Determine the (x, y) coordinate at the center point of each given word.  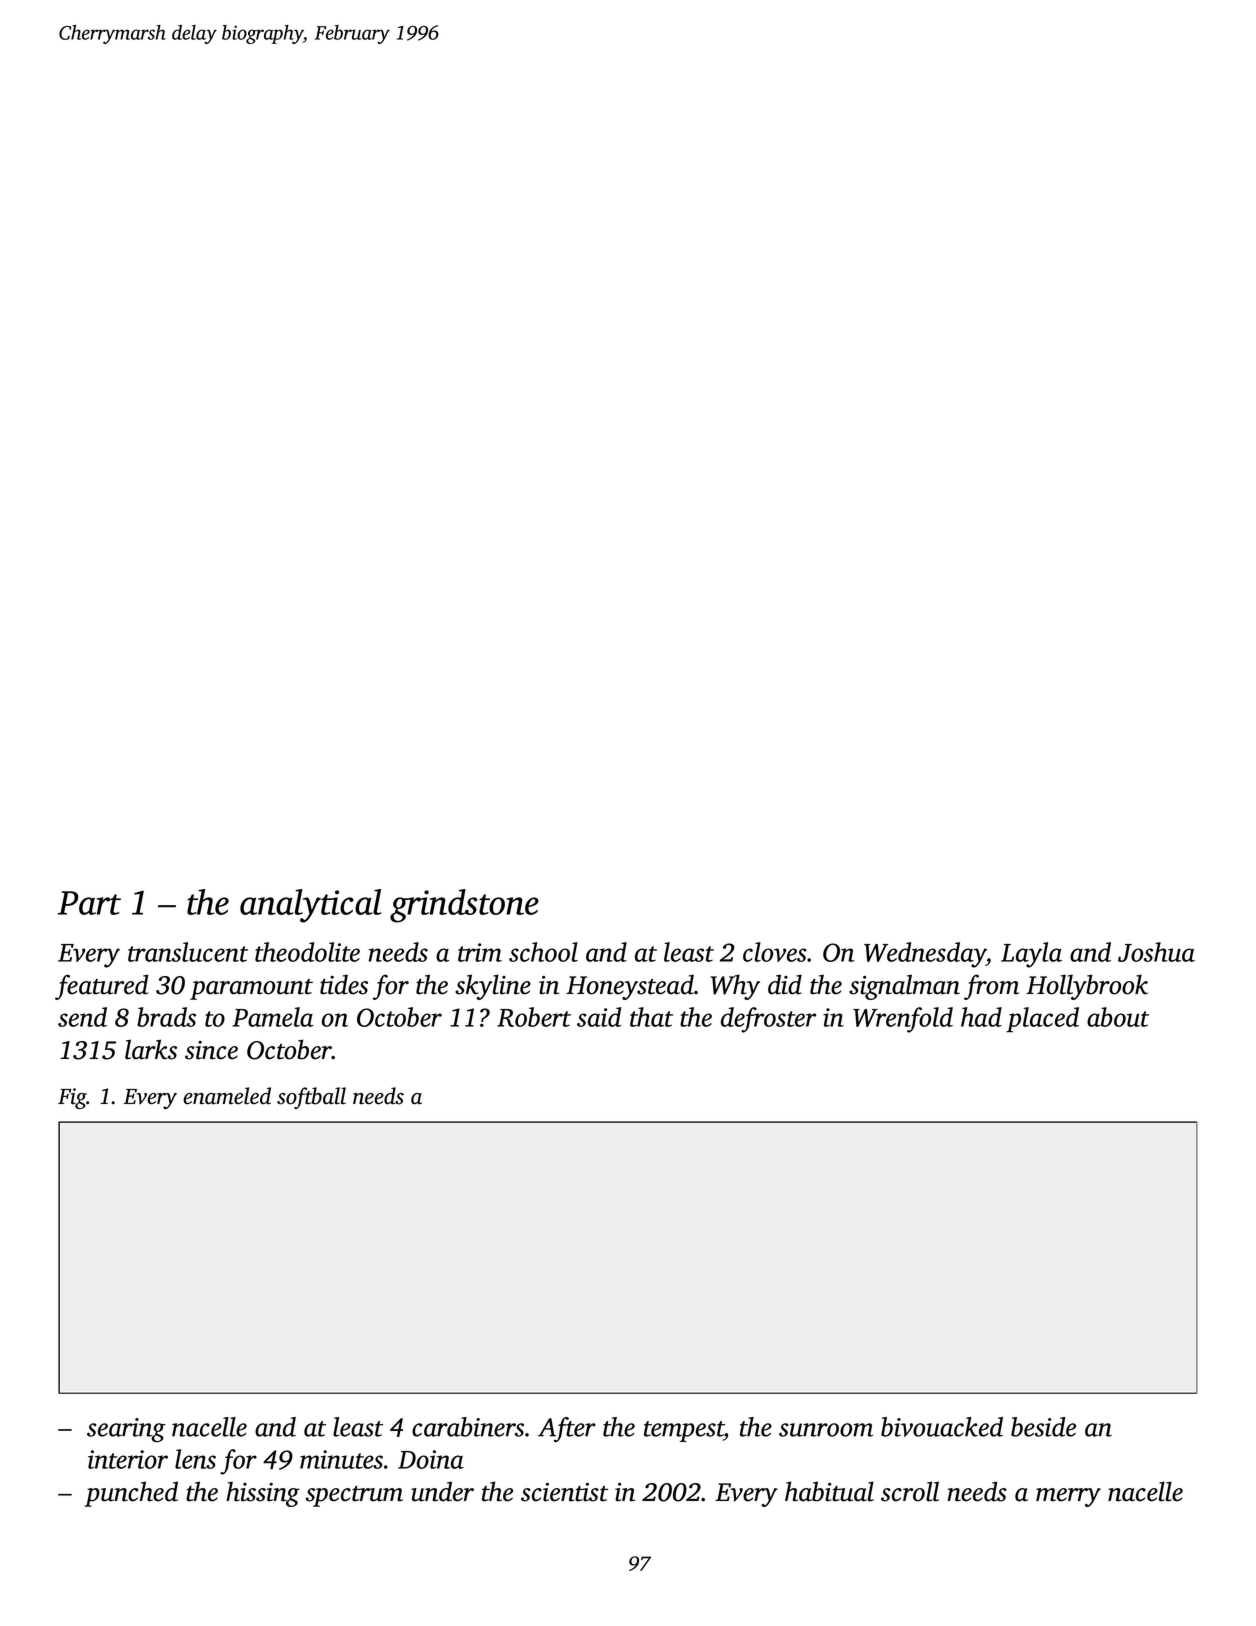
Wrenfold (903, 1020)
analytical (311, 906)
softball (311, 1098)
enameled (227, 1096)
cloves (775, 952)
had (981, 1017)
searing (126, 1430)
